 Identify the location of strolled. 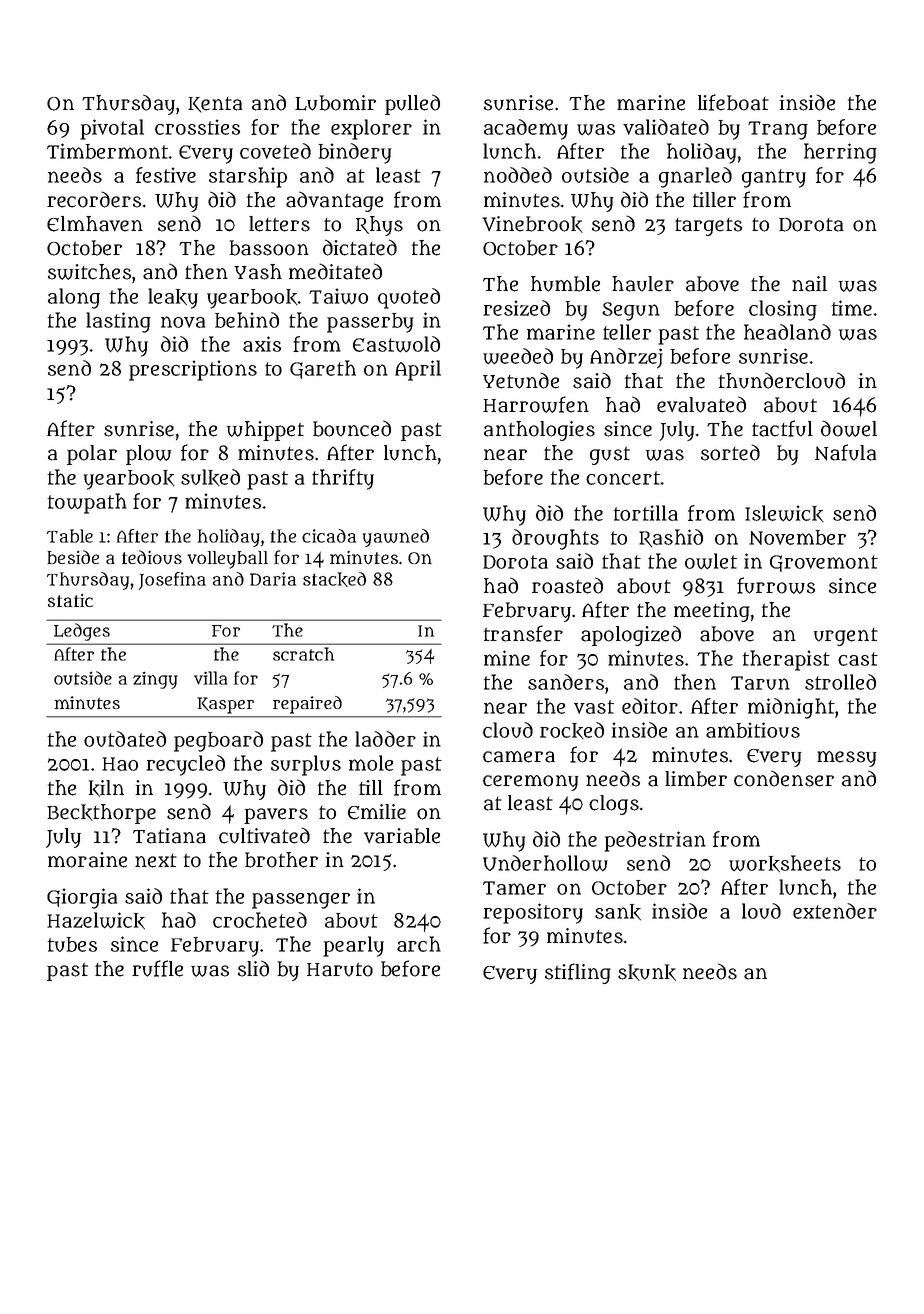
(840, 682).
